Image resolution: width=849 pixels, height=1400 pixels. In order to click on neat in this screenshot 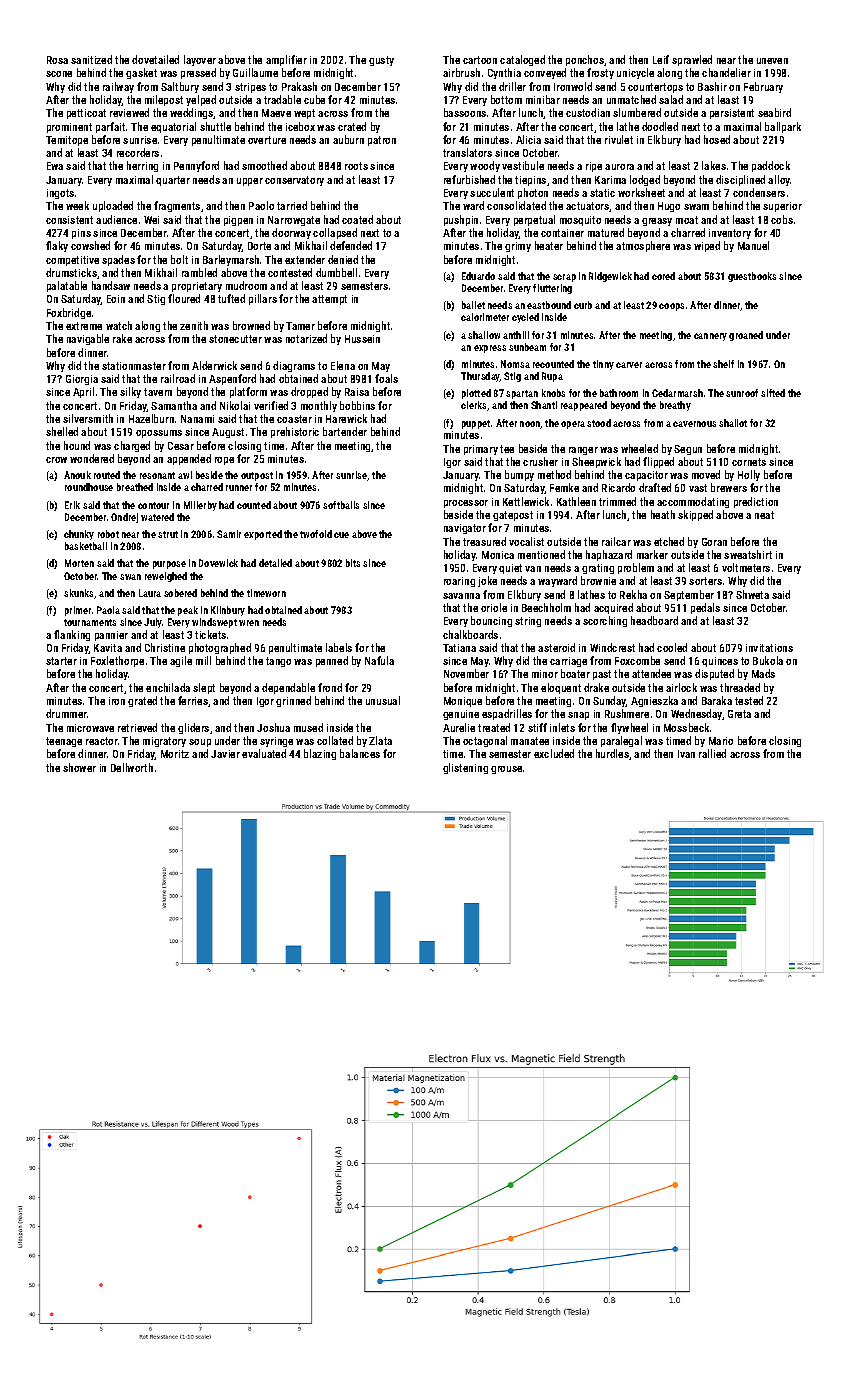, I will do `click(764, 515)`.
